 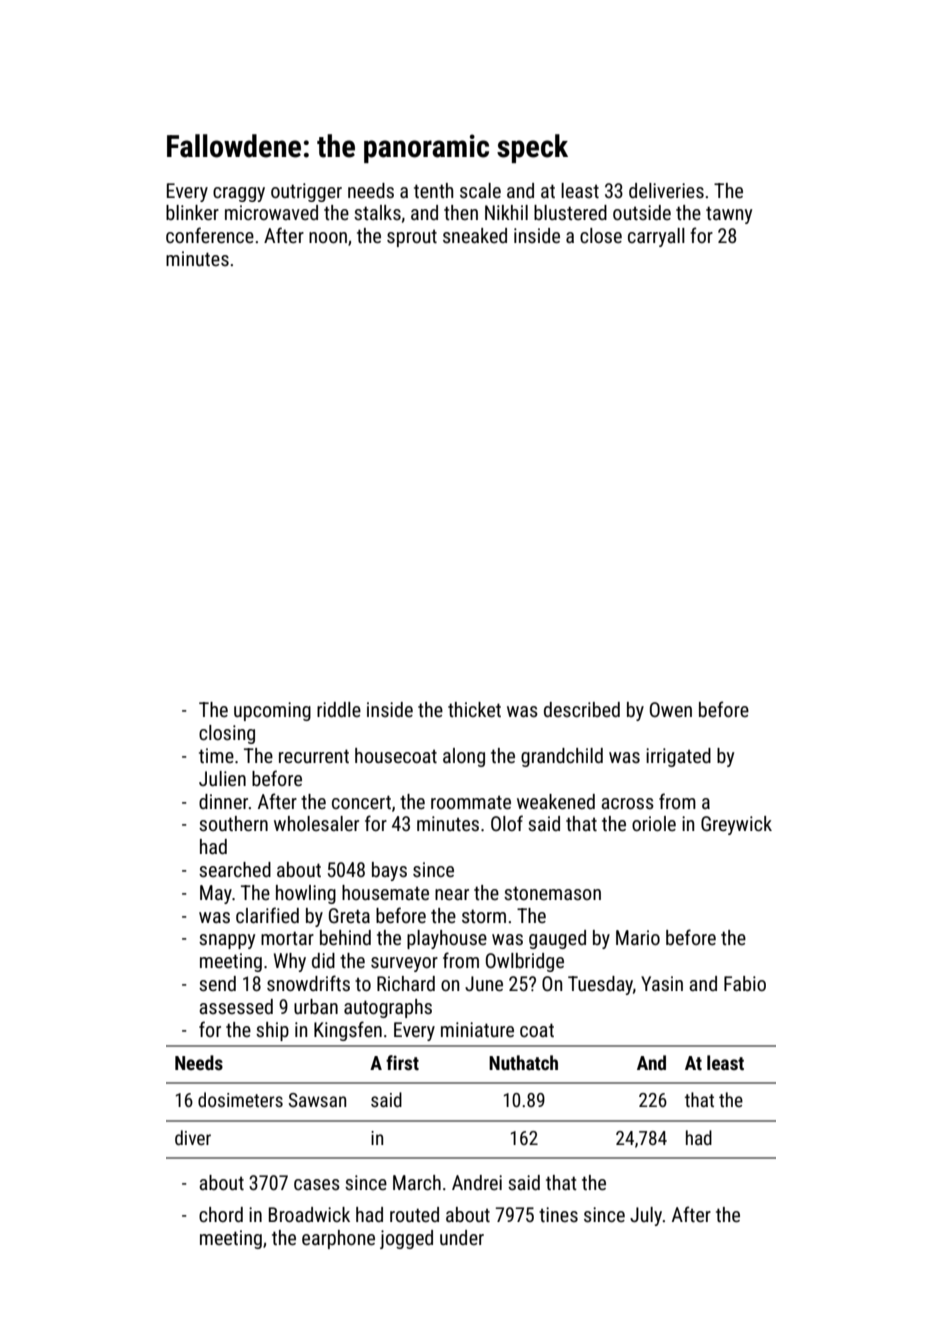 What do you see at coordinates (412, 238) in the screenshot?
I see `sprout` at bounding box center [412, 238].
